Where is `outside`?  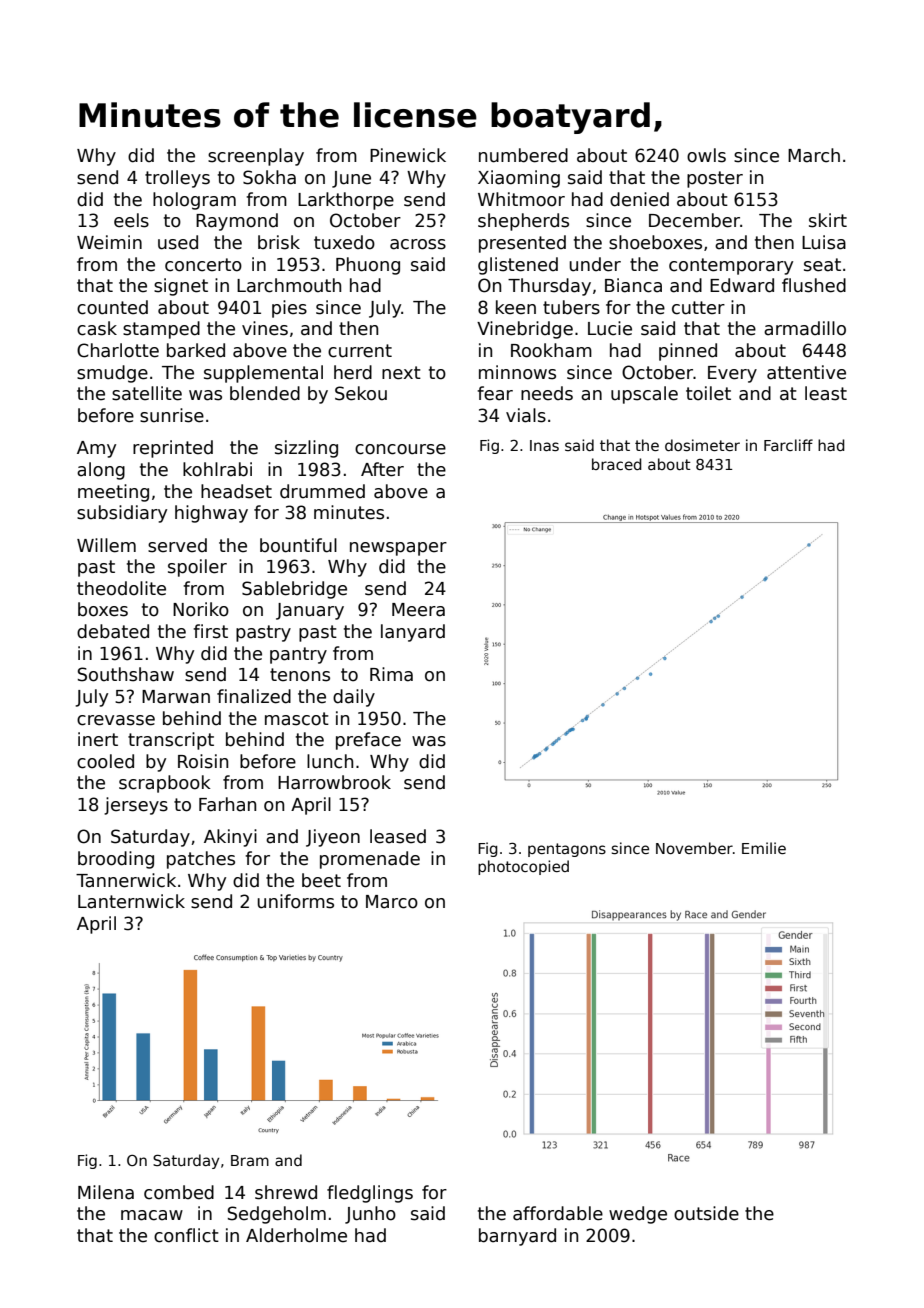
outside is located at coordinates (706, 1213).
